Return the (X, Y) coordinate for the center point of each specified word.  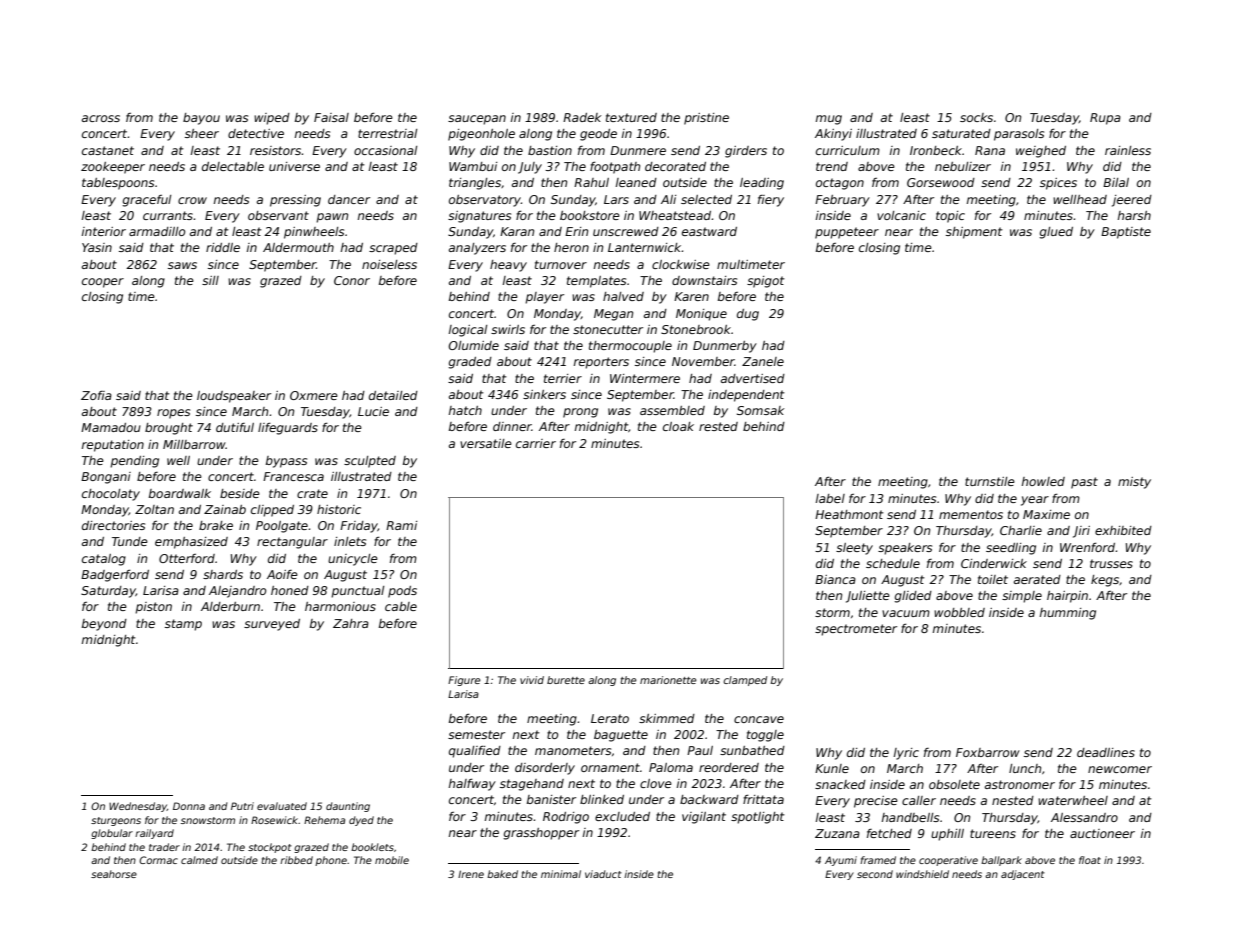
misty (1134, 483)
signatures (479, 217)
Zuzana (837, 833)
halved (623, 296)
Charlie (1021, 530)
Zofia (96, 395)
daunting (348, 807)
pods (402, 592)
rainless (1128, 150)
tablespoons (118, 184)
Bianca (835, 579)
